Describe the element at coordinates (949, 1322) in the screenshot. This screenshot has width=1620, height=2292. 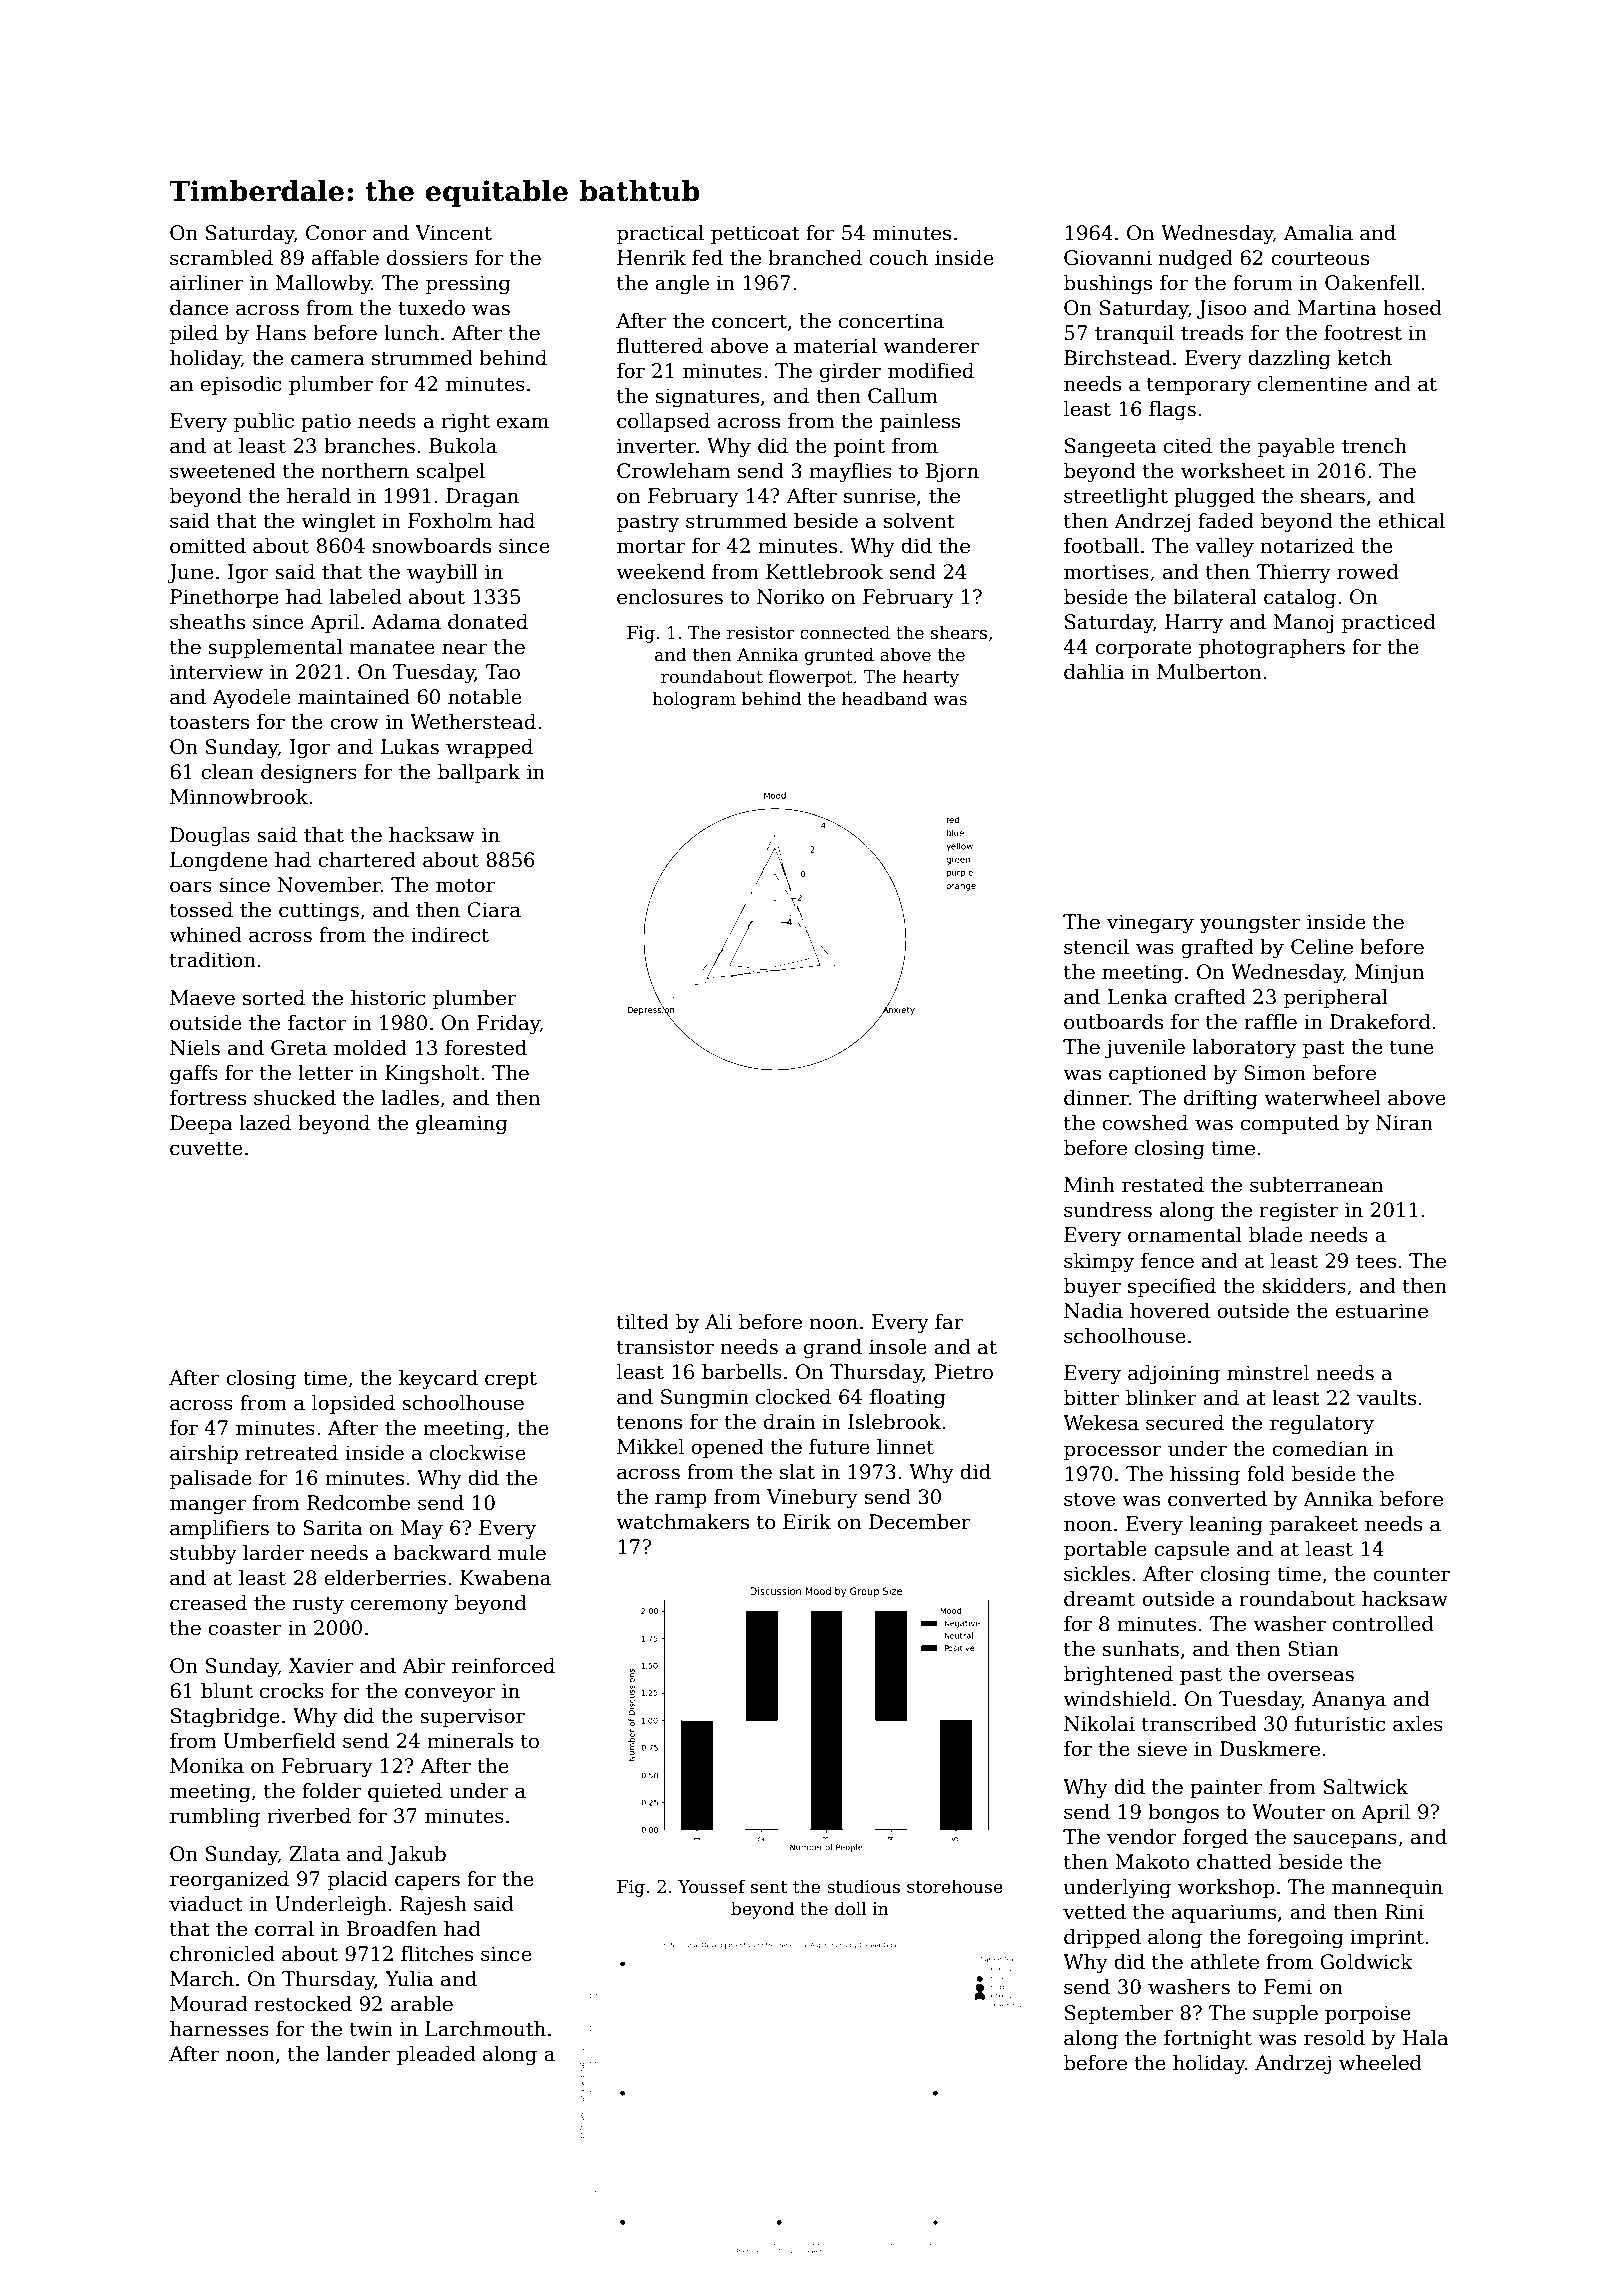
I see `far` at that location.
